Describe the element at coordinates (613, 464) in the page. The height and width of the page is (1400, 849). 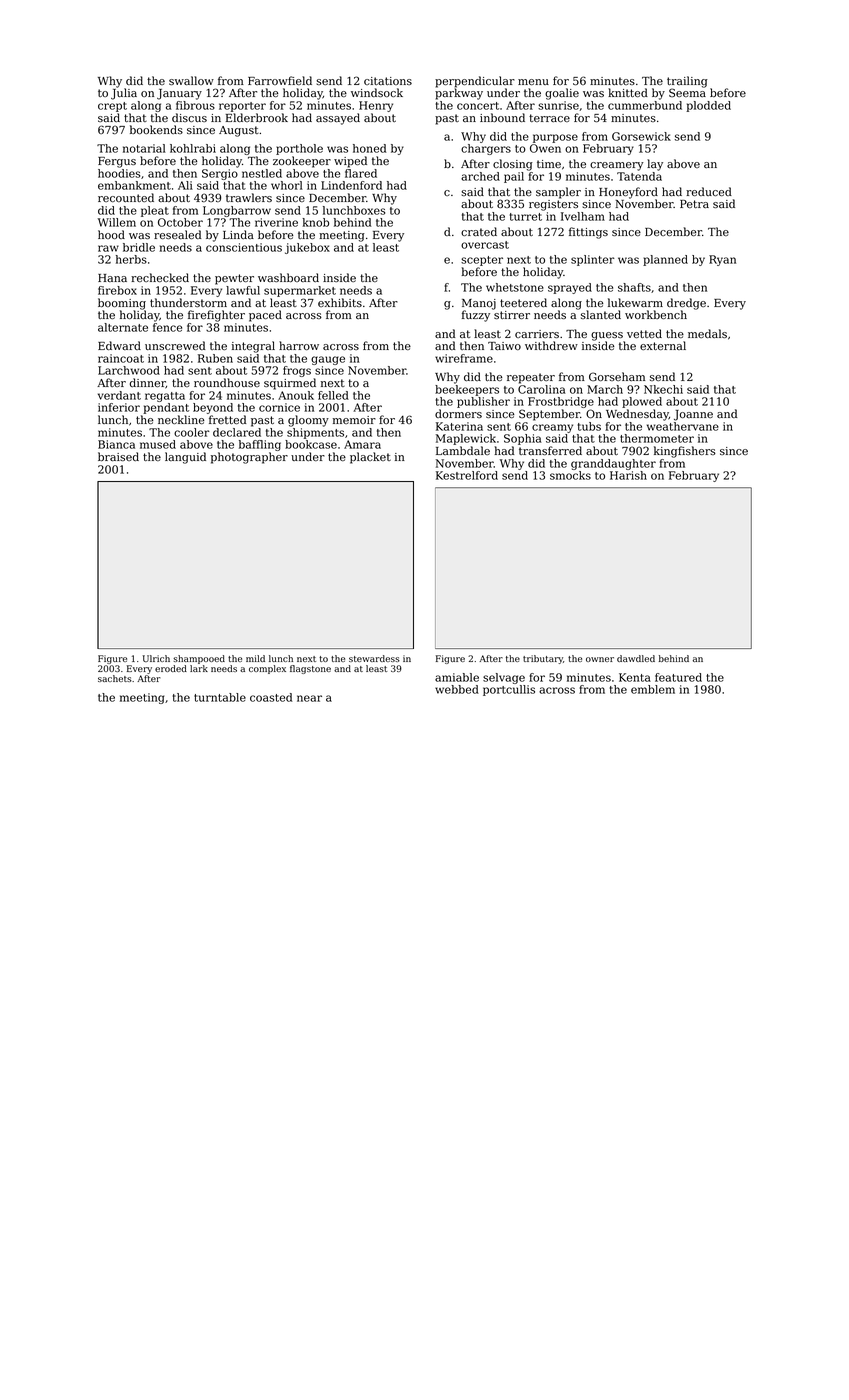
I see `granddaughter` at that location.
